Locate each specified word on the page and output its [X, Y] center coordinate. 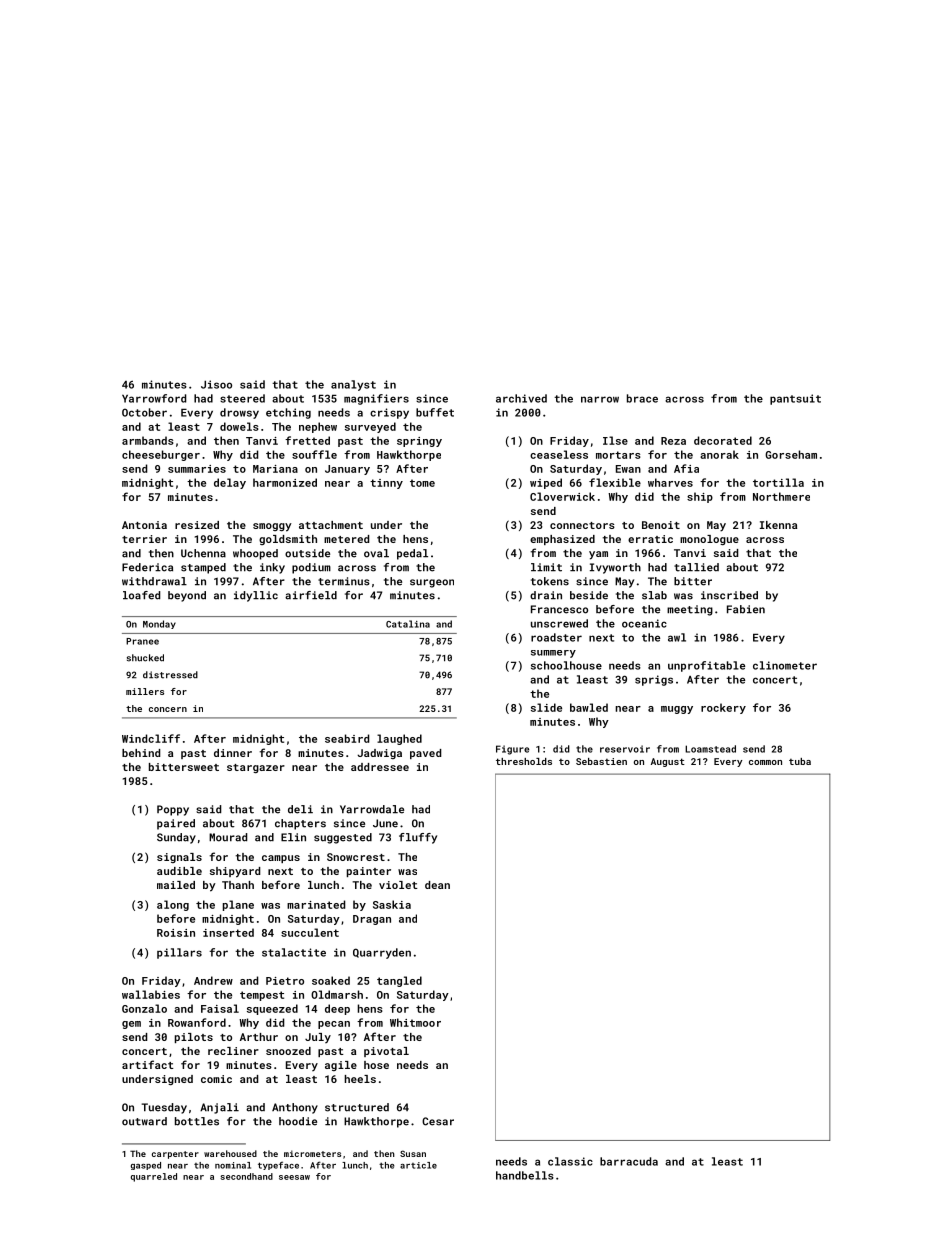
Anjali [219, 1108]
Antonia [144, 525]
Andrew [213, 980]
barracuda [629, 1161]
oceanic [644, 623]
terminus [344, 581]
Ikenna [778, 525]
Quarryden [382, 953]
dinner [233, 753]
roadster [556, 637]
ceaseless [559, 454]
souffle [314, 454]
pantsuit [795, 399]
